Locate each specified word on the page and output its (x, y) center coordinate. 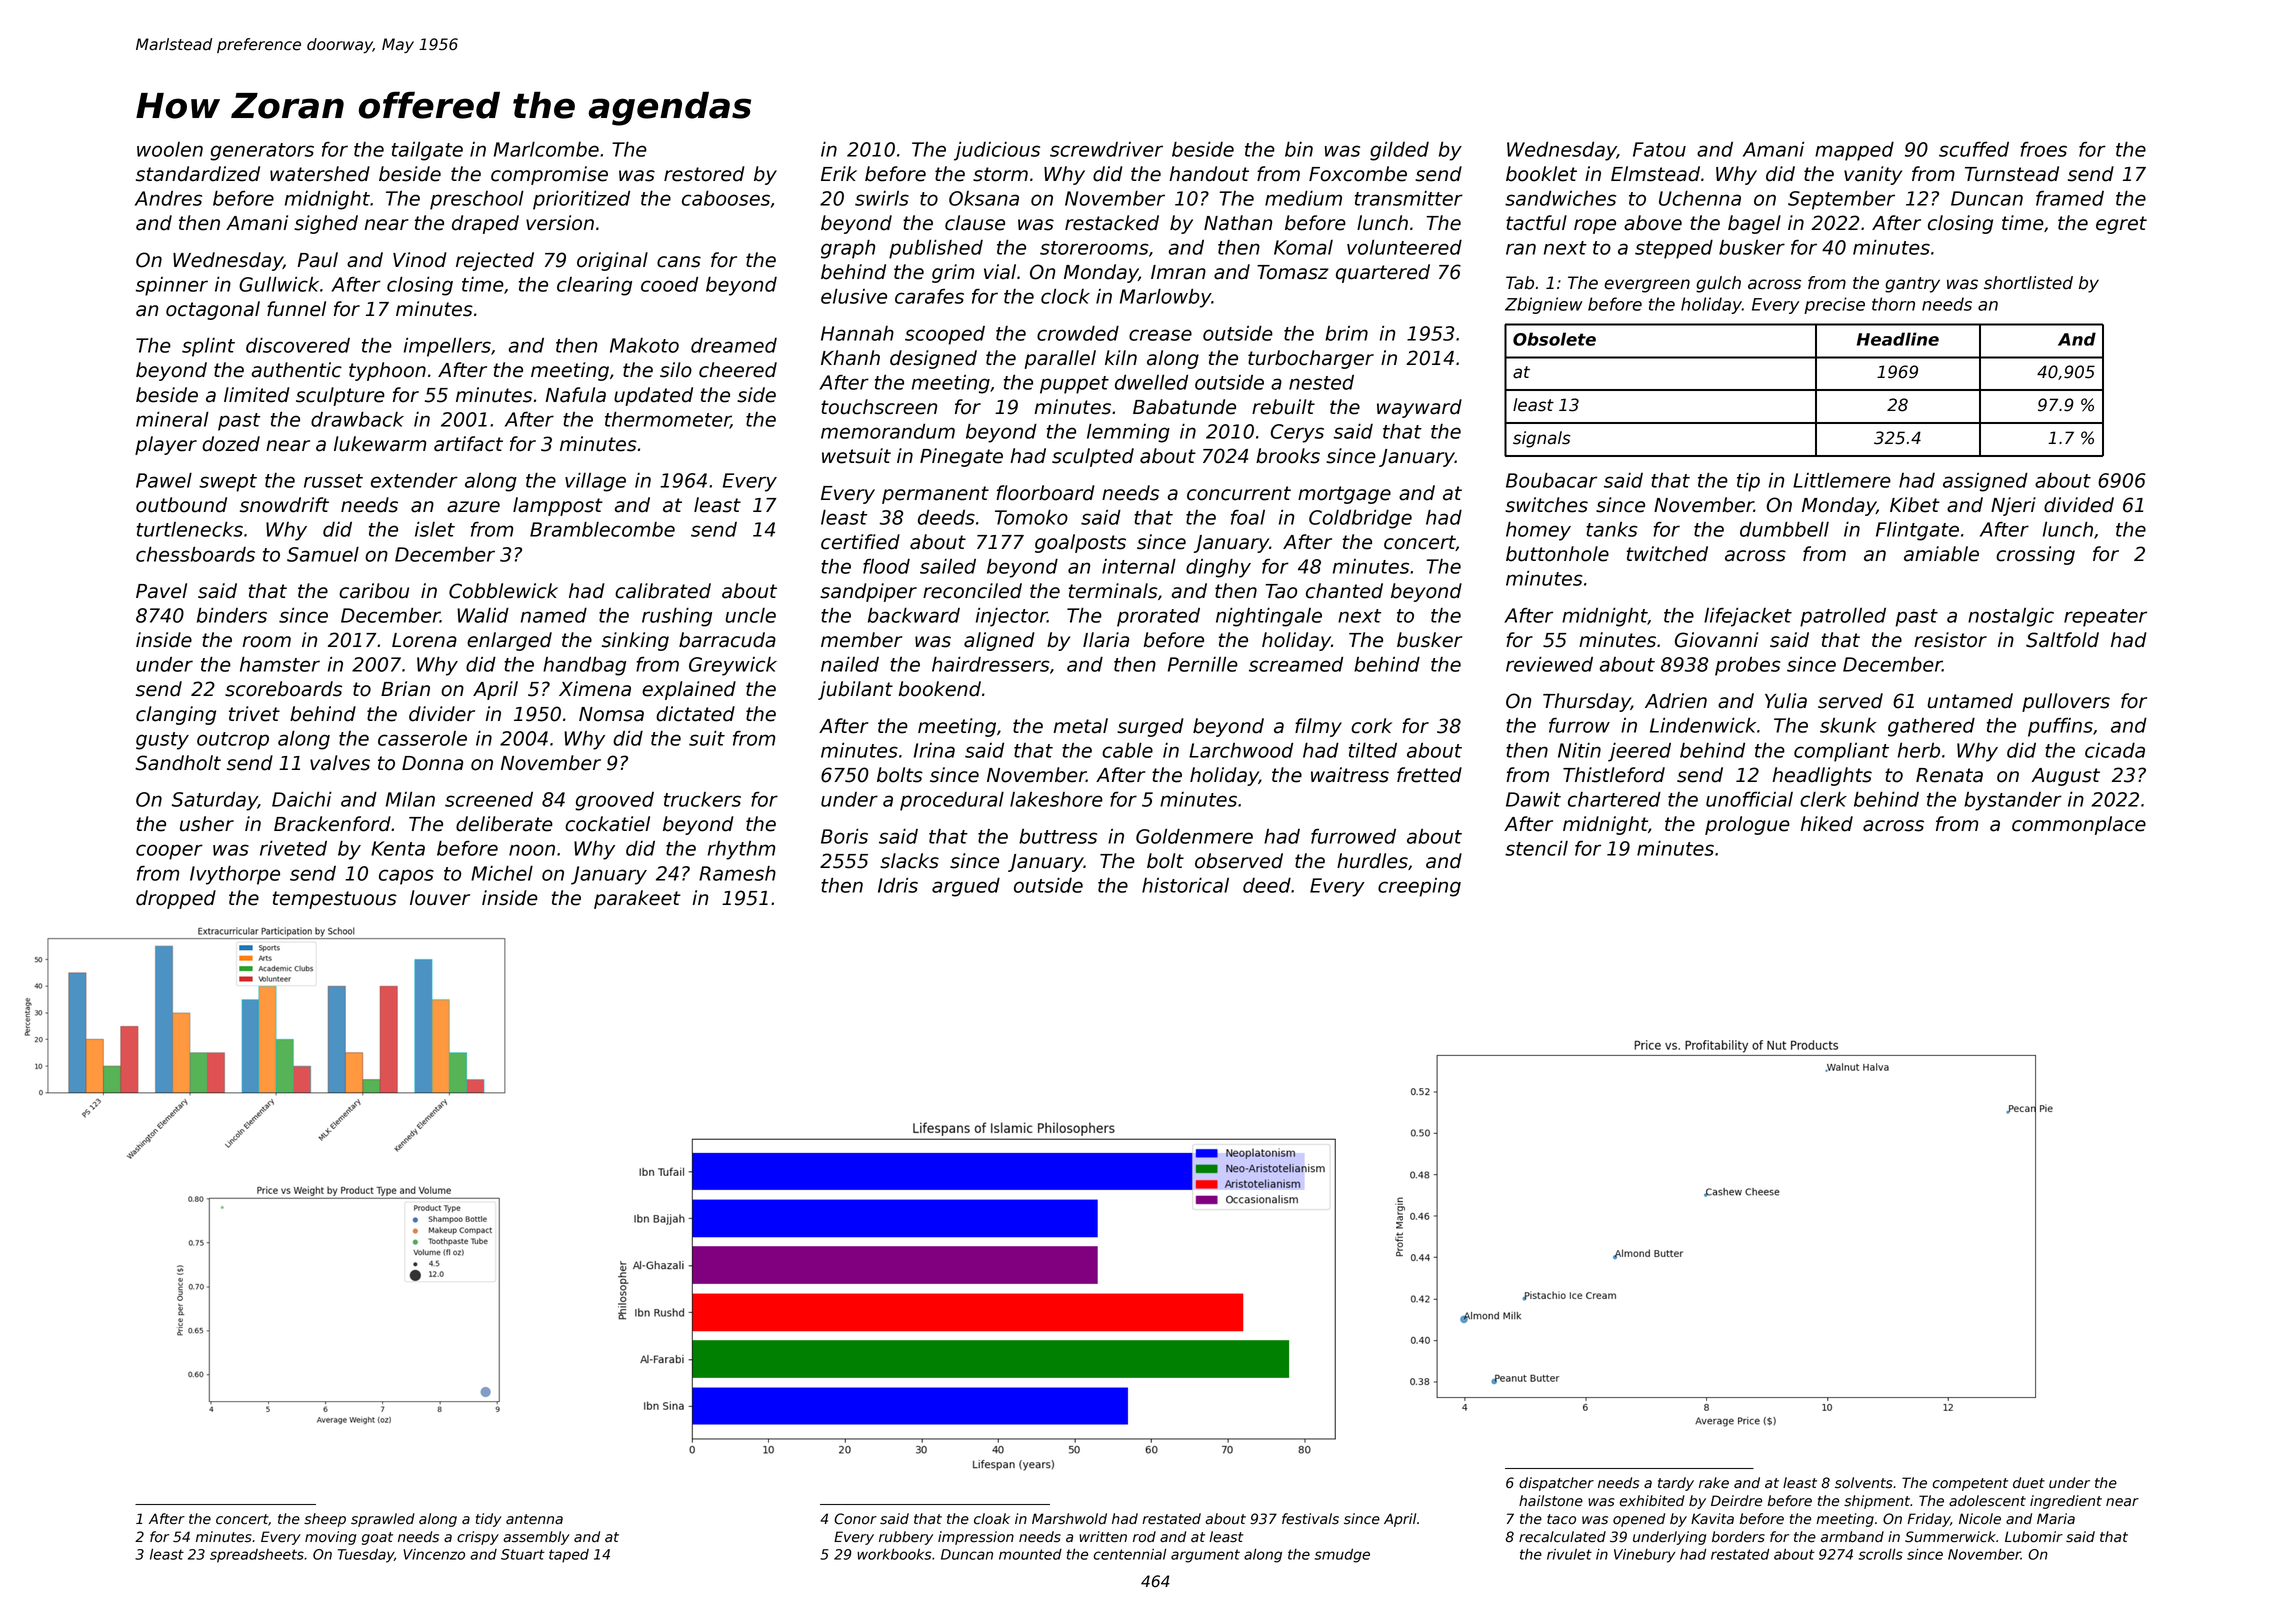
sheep (325, 1520)
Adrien (1676, 701)
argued (966, 887)
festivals (1310, 1519)
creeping (1419, 887)
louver (440, 898)
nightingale (1269, 617)
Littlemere (1842, 480)
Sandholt (178, 763)
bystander (2013, 801)
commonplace (2079, 825)
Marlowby (1166, 298)
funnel (296, 309)
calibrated (663, 591)
